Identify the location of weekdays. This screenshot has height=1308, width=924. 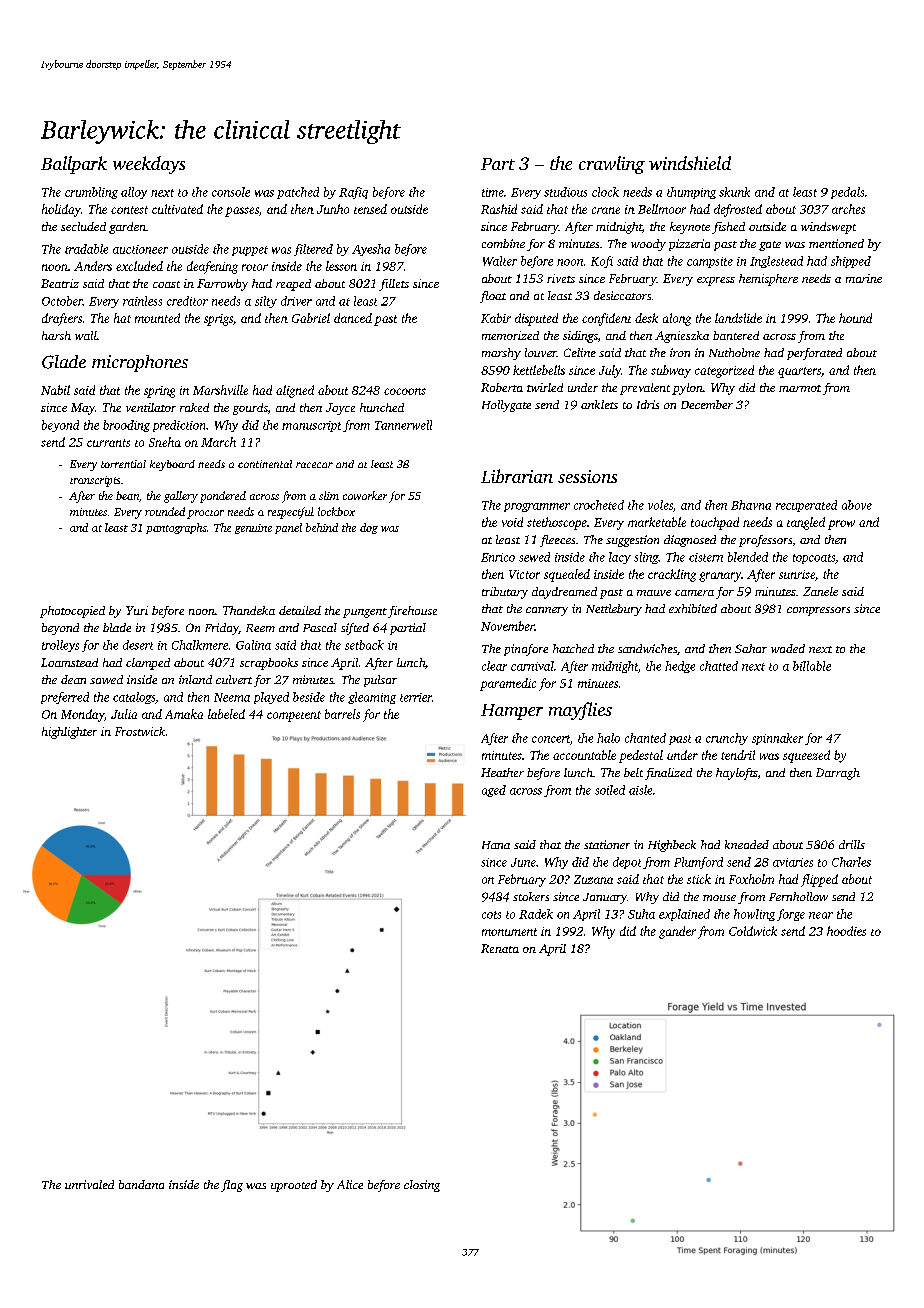
(149, 165).
